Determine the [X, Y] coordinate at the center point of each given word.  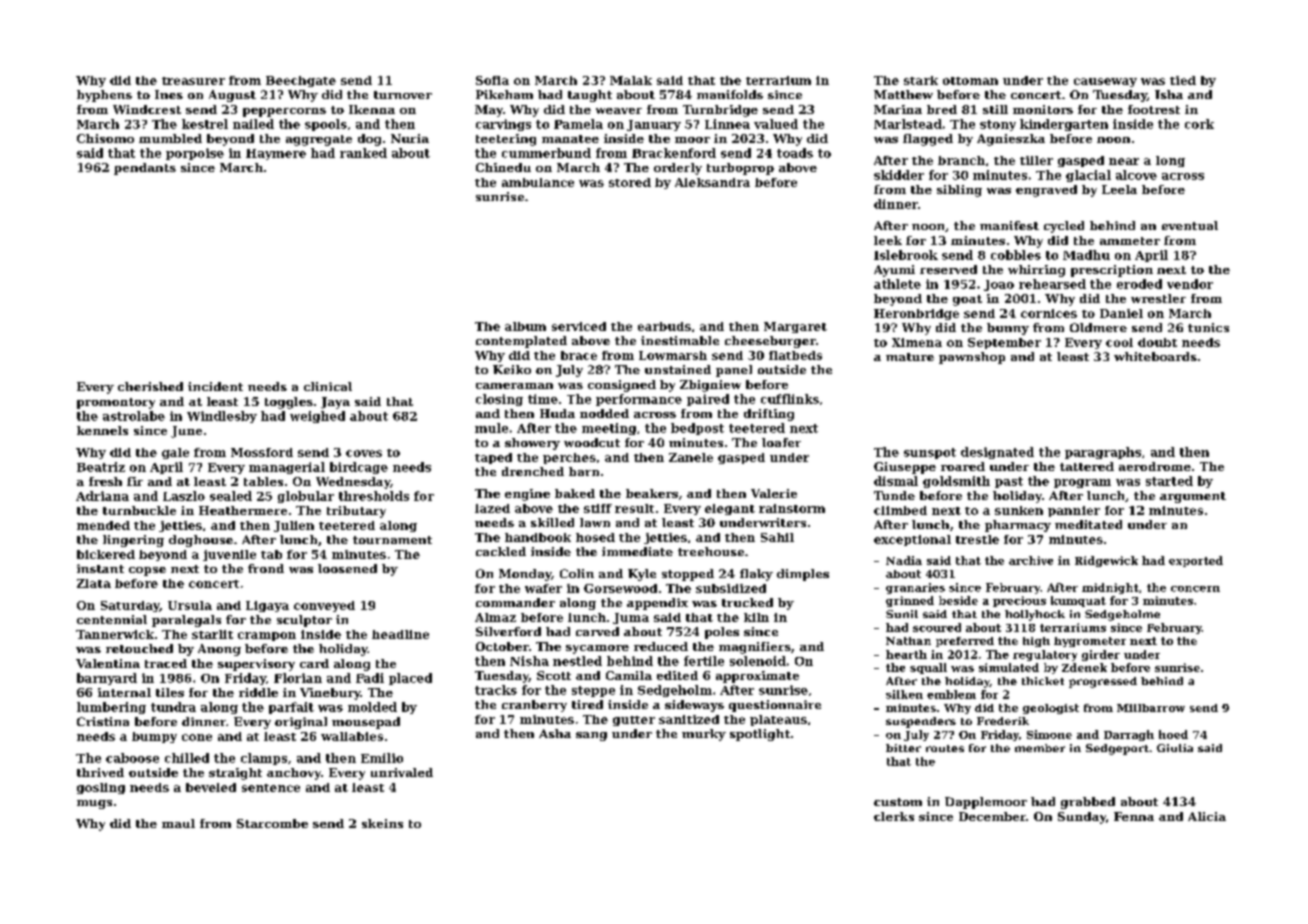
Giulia [1175, 748]
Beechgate [301, 81]
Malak [631, 80]
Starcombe [272, 823]
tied [1183, 80]
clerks [894, 816]
